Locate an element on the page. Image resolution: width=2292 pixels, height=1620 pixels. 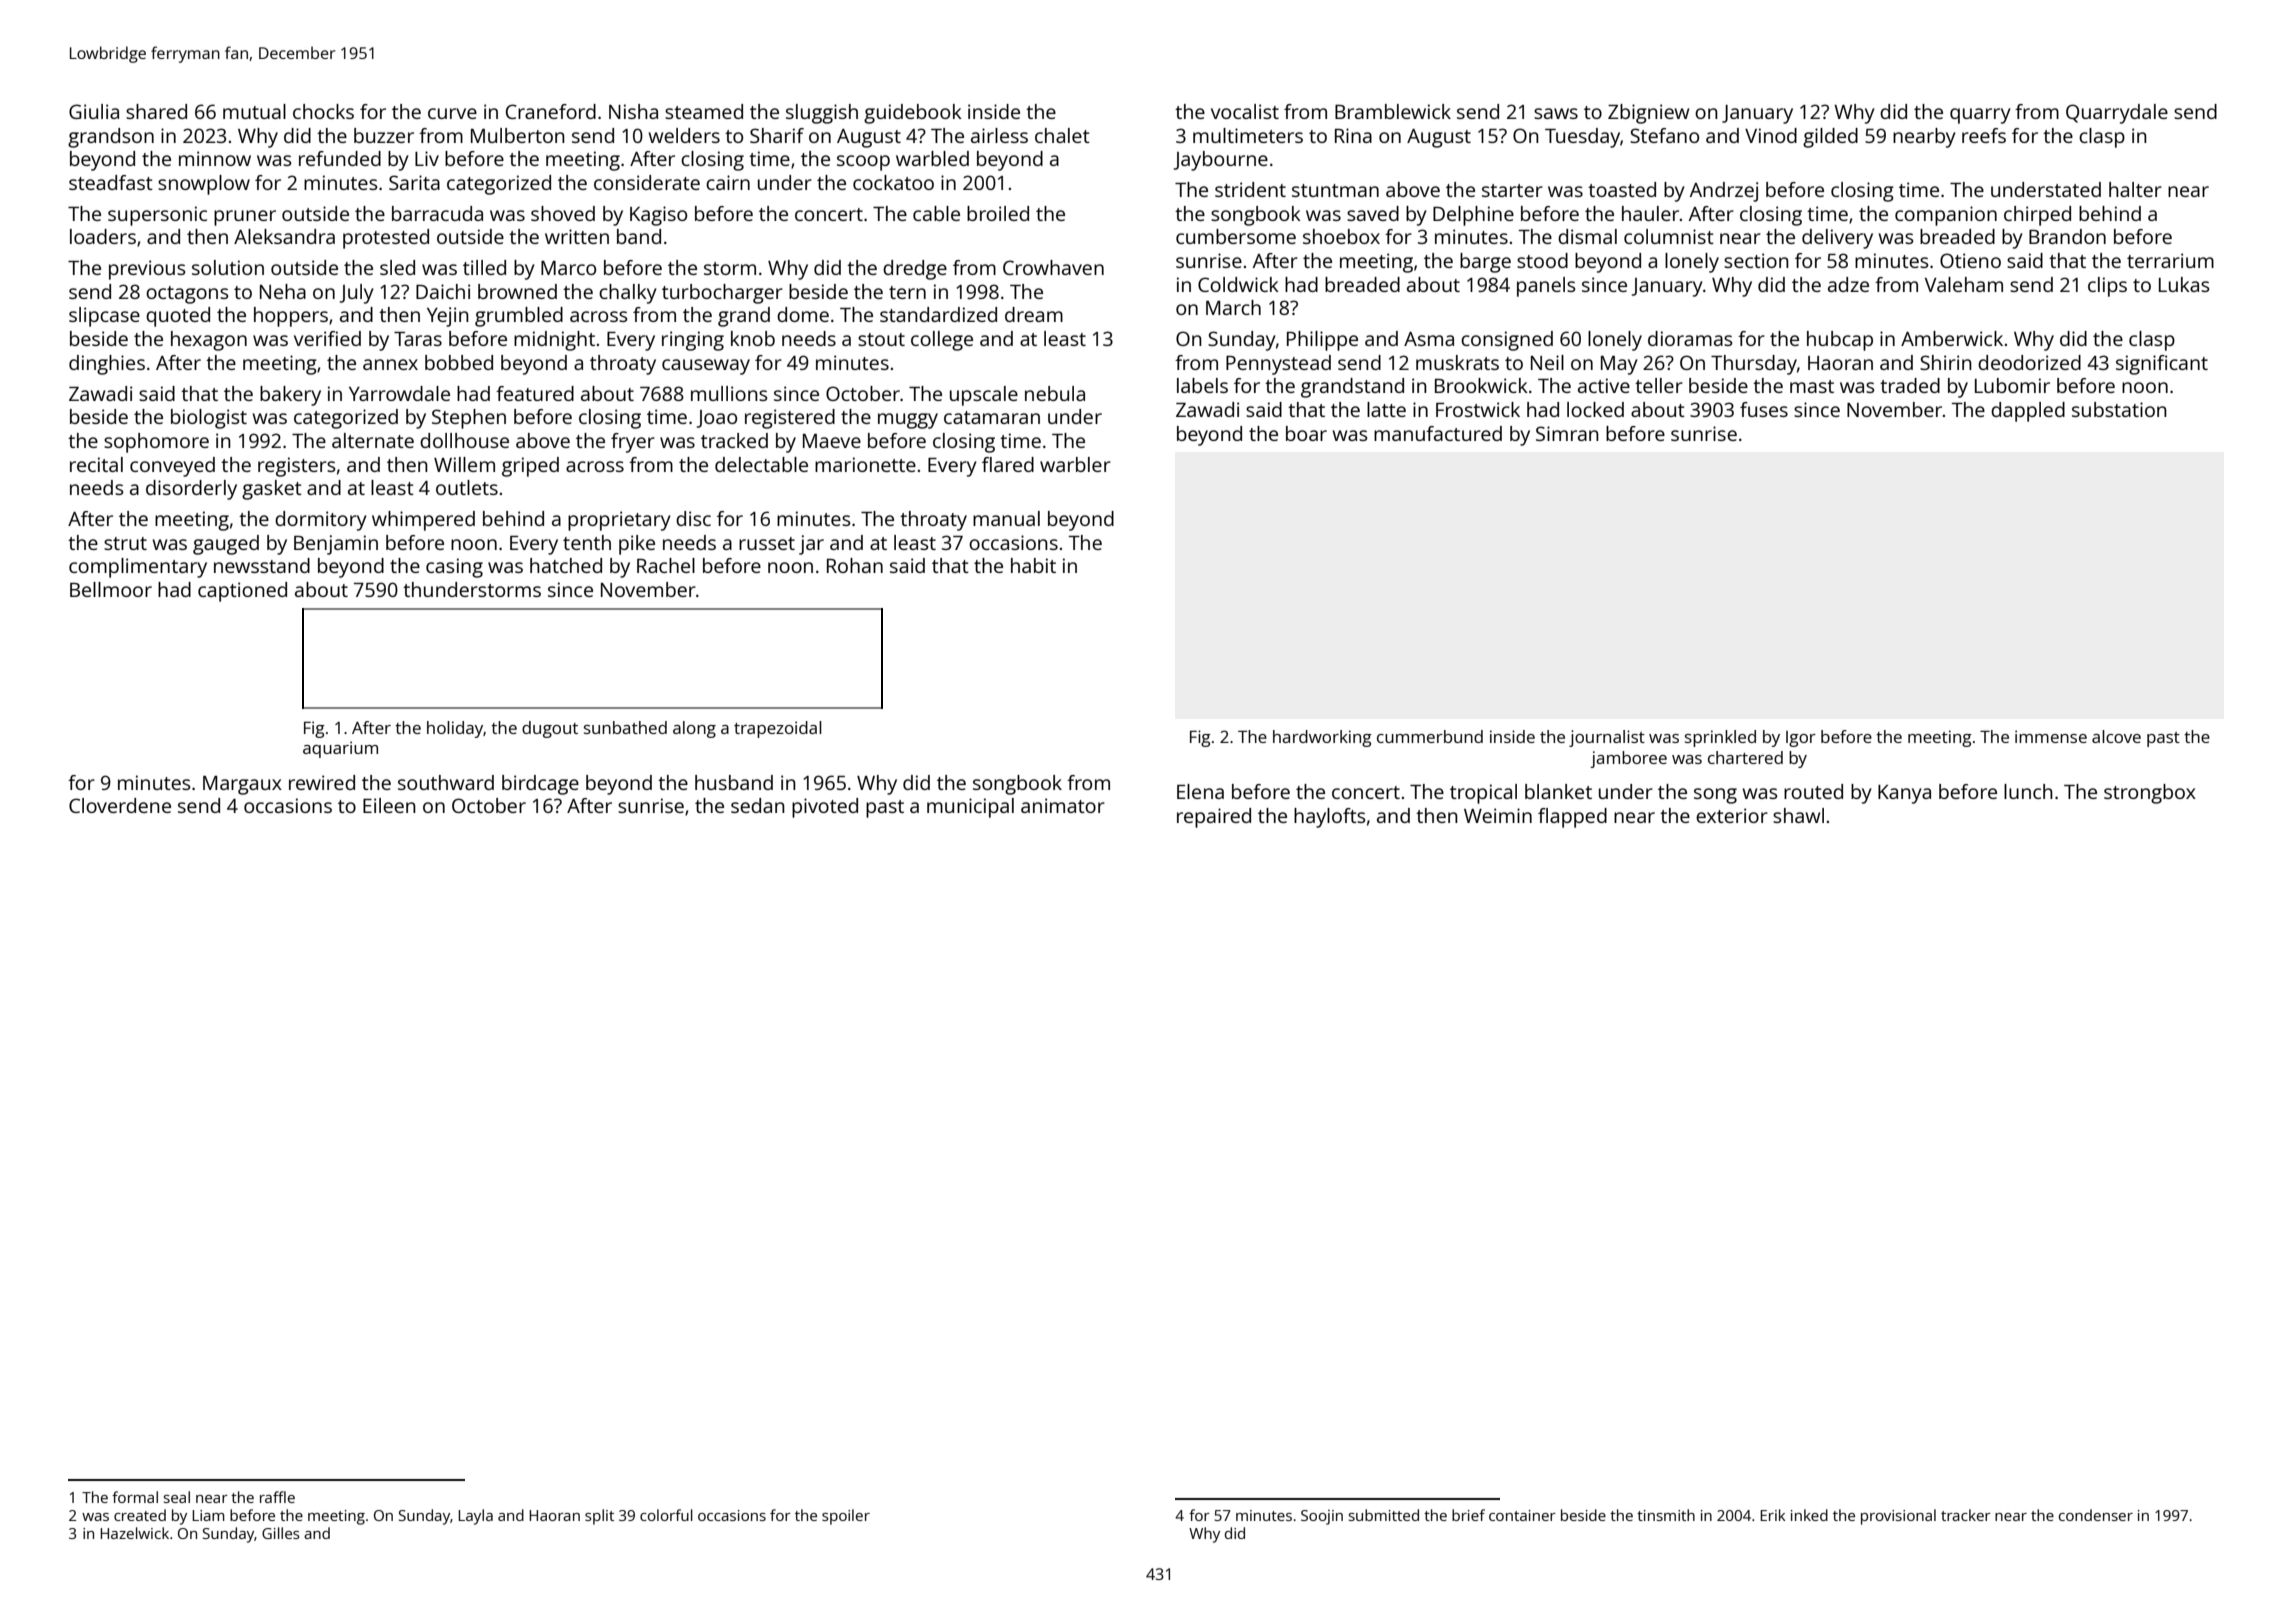
sedan is located at coordinates (758, 805).
